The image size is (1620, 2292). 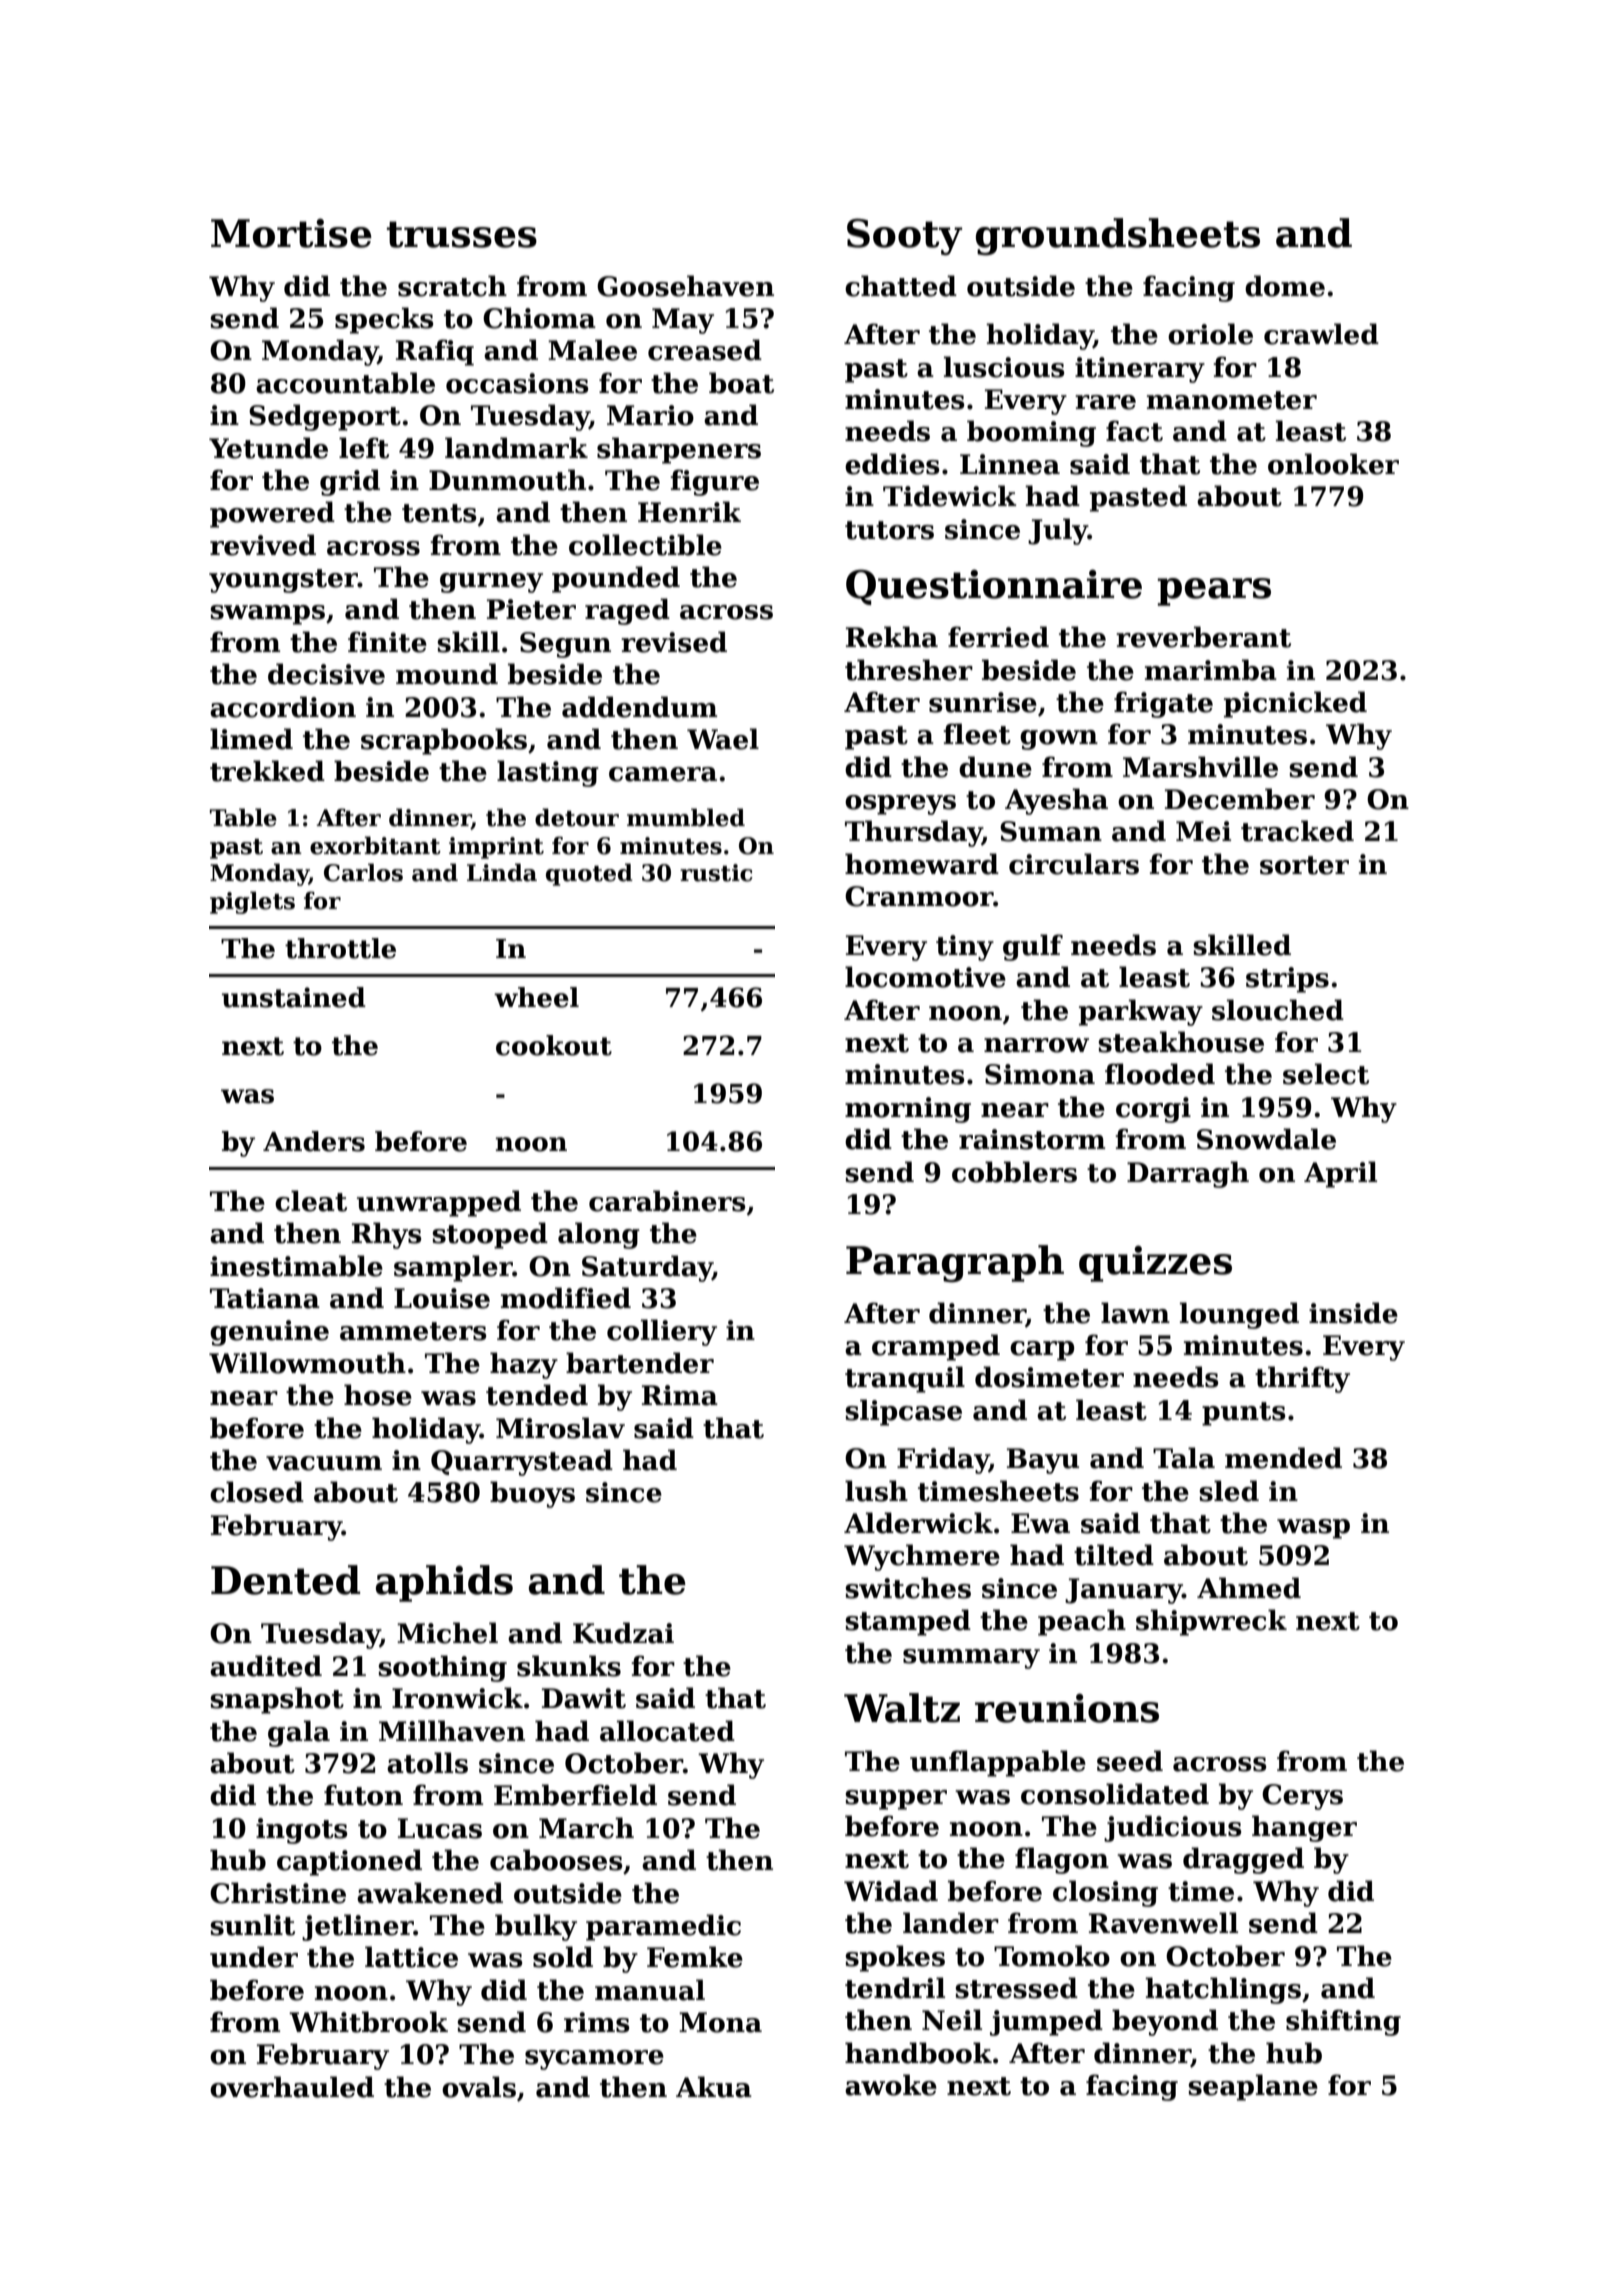 I want to click on trusses, so click(x=462, y=234).
